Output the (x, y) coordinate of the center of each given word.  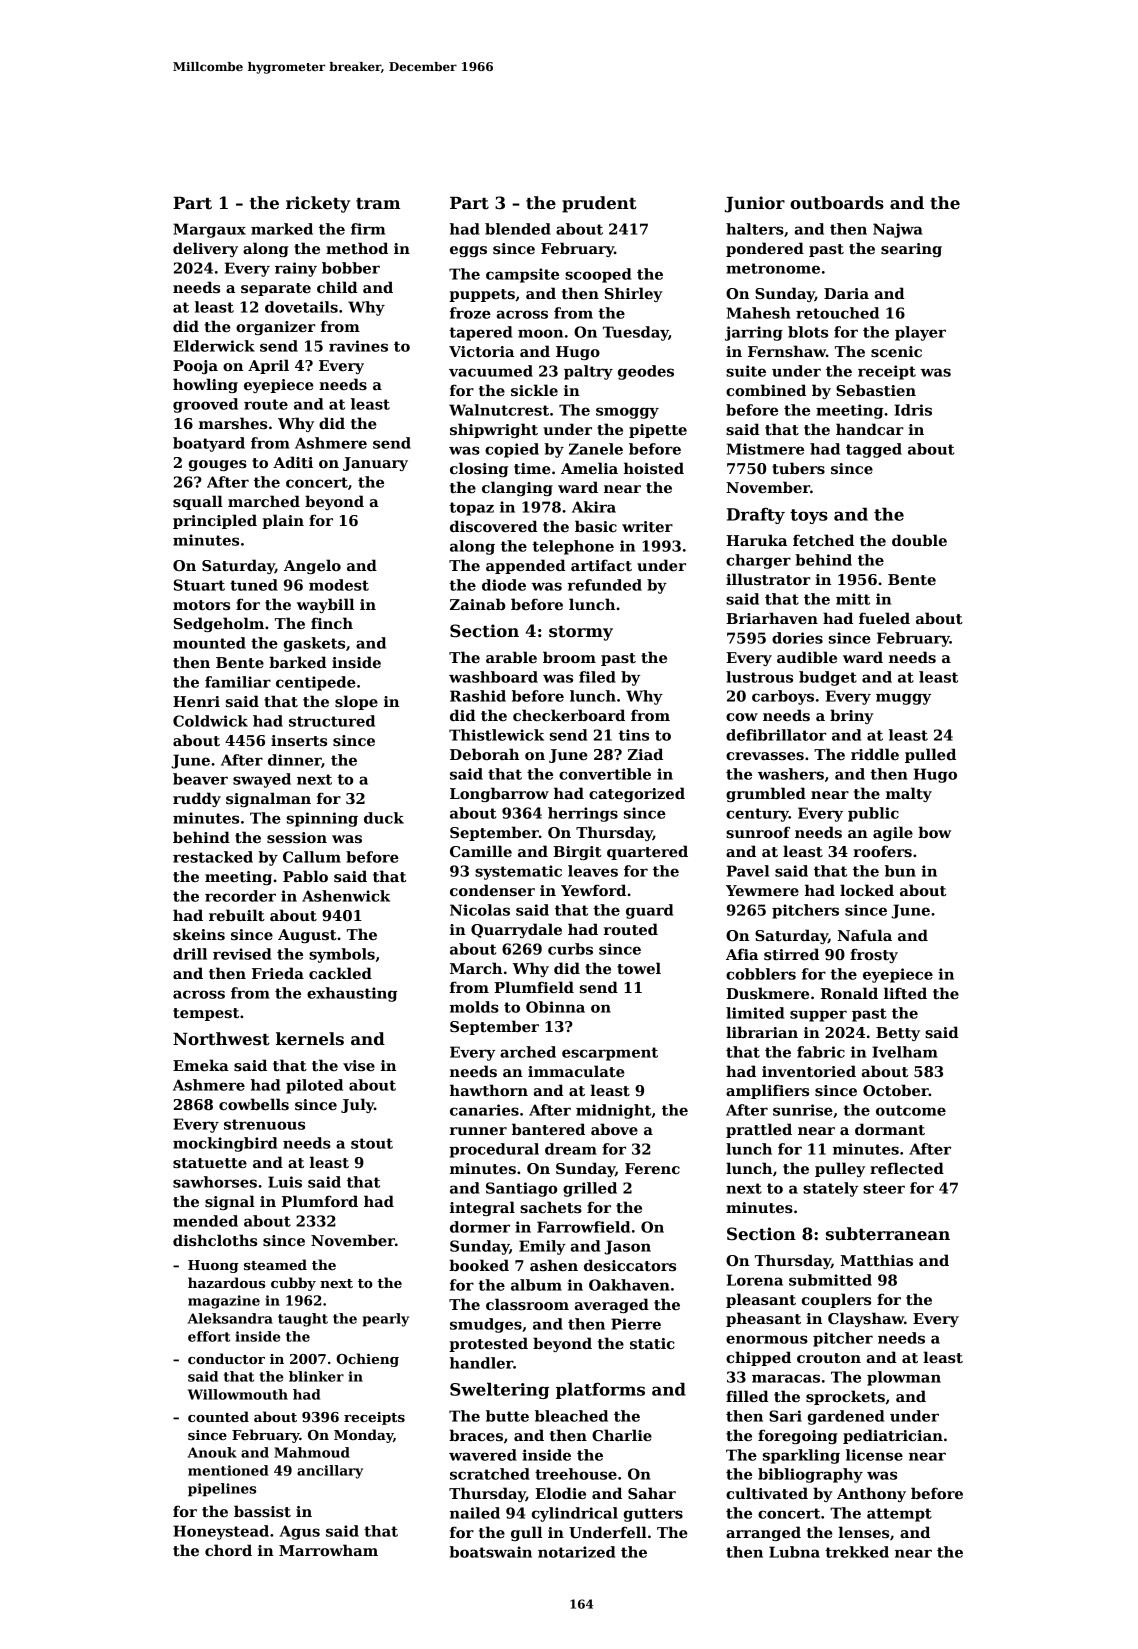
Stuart (199, 585)
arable (511, 657)
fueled (884, 618)
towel (639, 968)
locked (867, 890)
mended (205, 1221)
